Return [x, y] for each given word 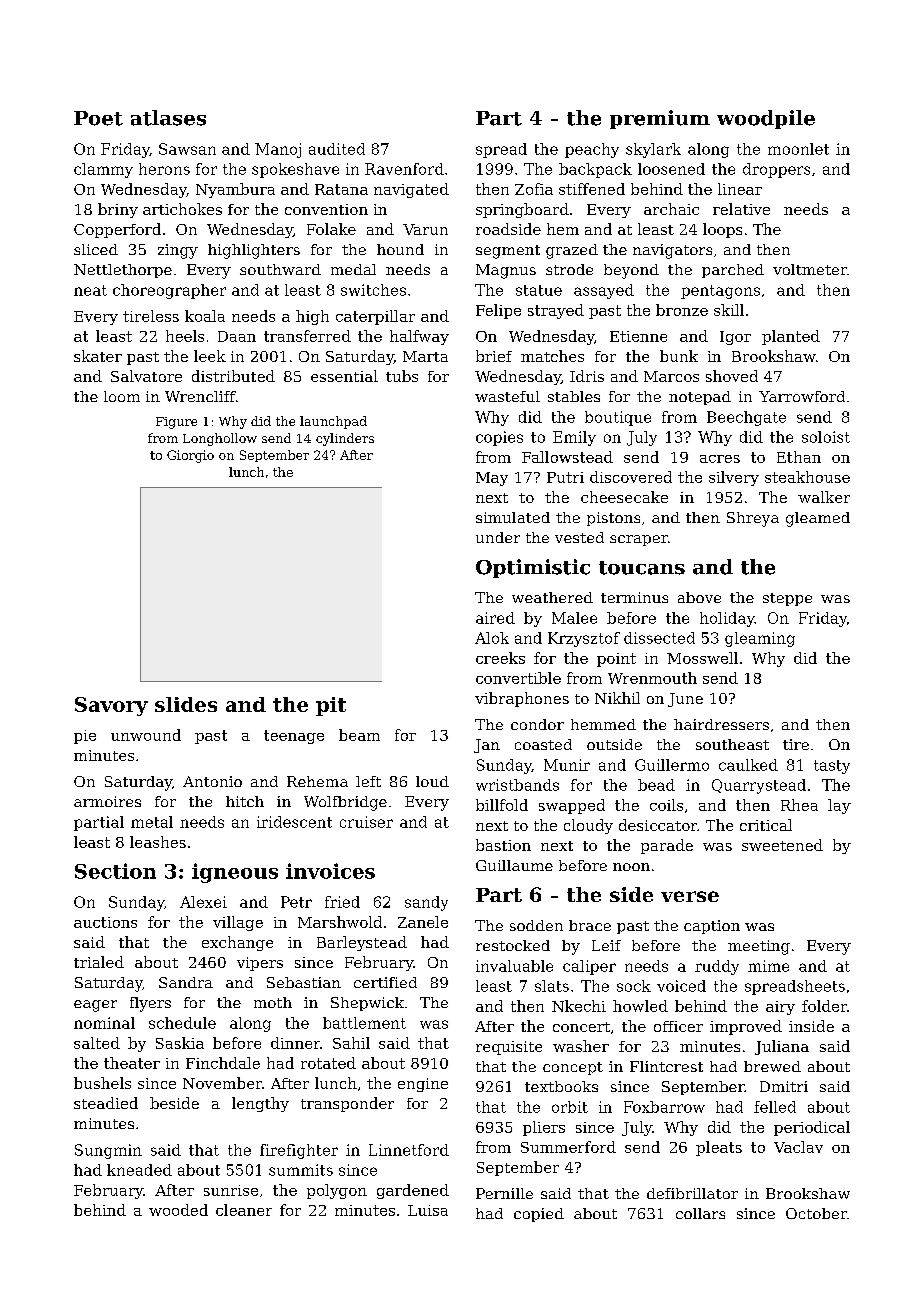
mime [768, 966]
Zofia [534, 189]
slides [186, 704]
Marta [425, 356]
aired [495, 618]
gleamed [818, 519]
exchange [237, 943]
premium [660, 119]
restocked [513, 945]
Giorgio [190, 456]
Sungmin [108, 1151]
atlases [168, 118]
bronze [682, 310]
